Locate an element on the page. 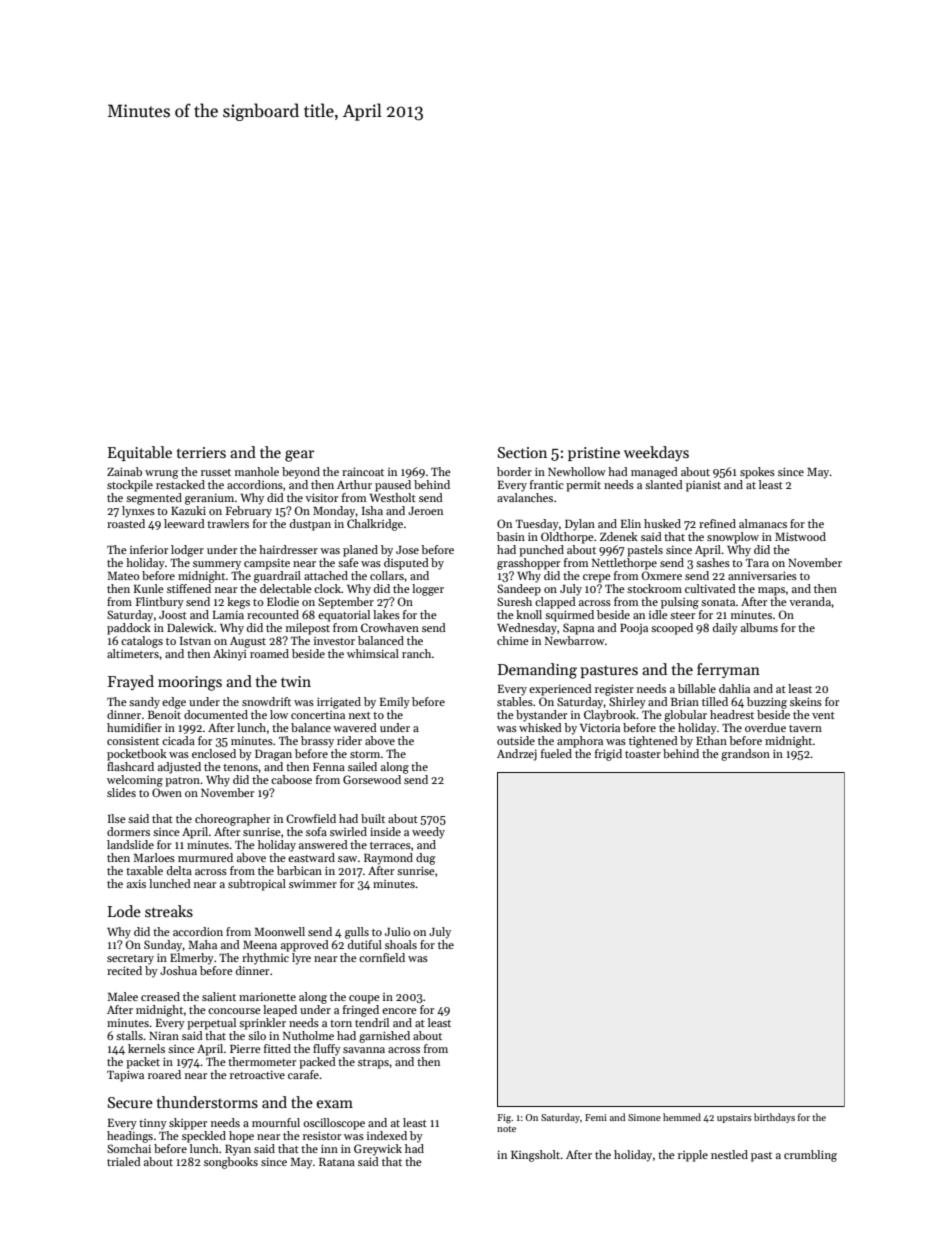  Section is located at coordinates (522, 452).
